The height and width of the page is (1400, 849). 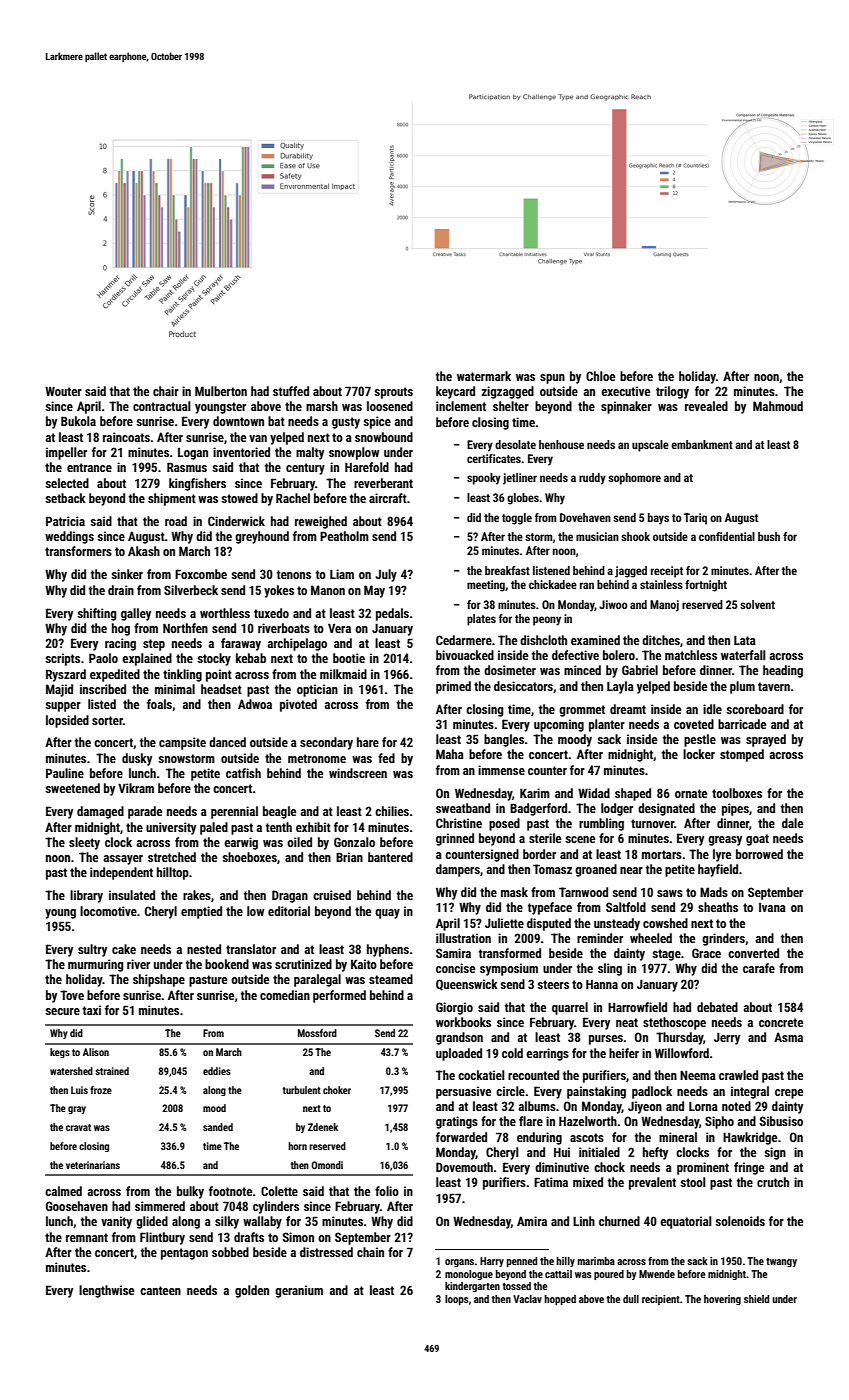 I want to click on scrutinized, so click(x=303, y=964).
